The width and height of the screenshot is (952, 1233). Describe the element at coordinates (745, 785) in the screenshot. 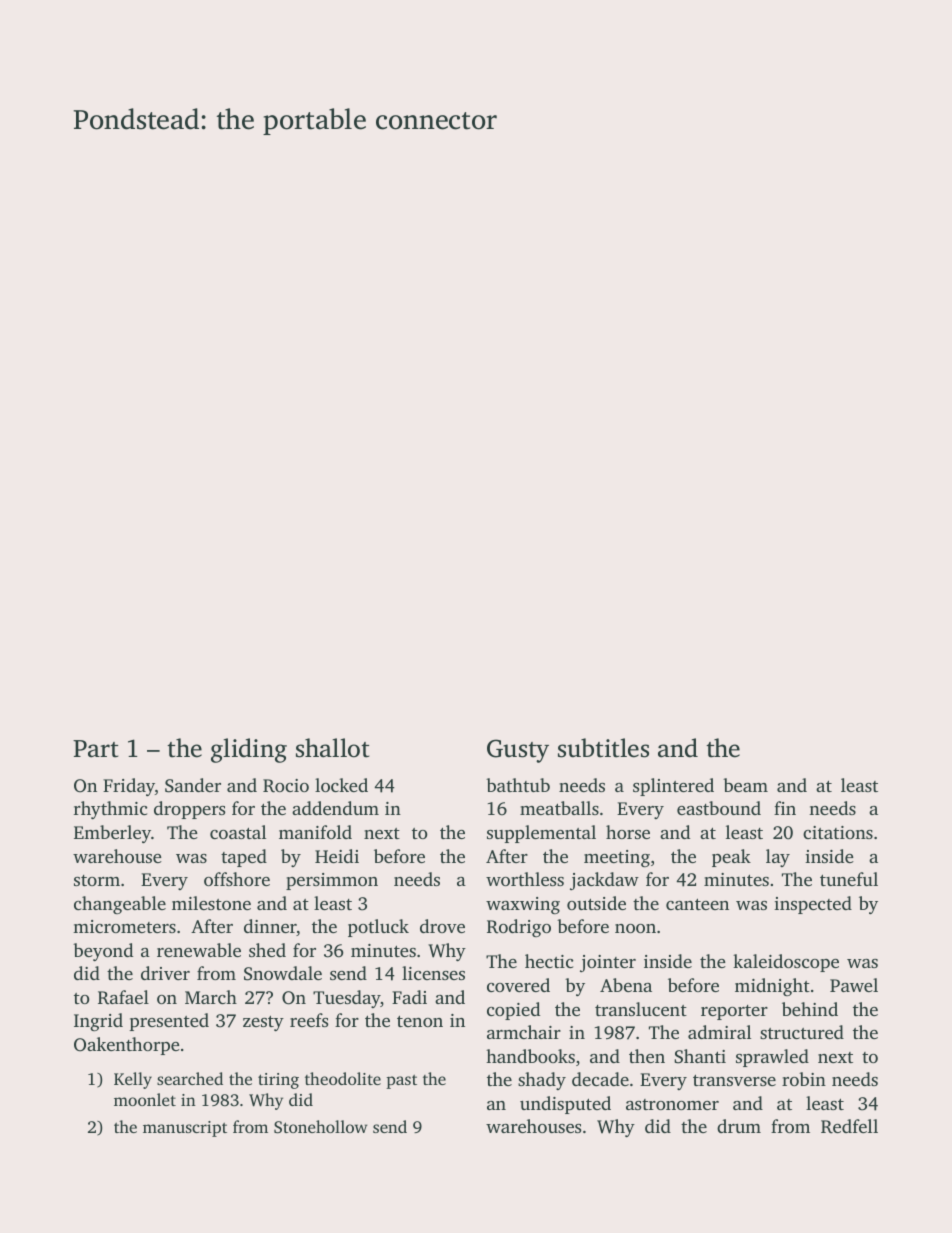

I see `beam` at that location.
